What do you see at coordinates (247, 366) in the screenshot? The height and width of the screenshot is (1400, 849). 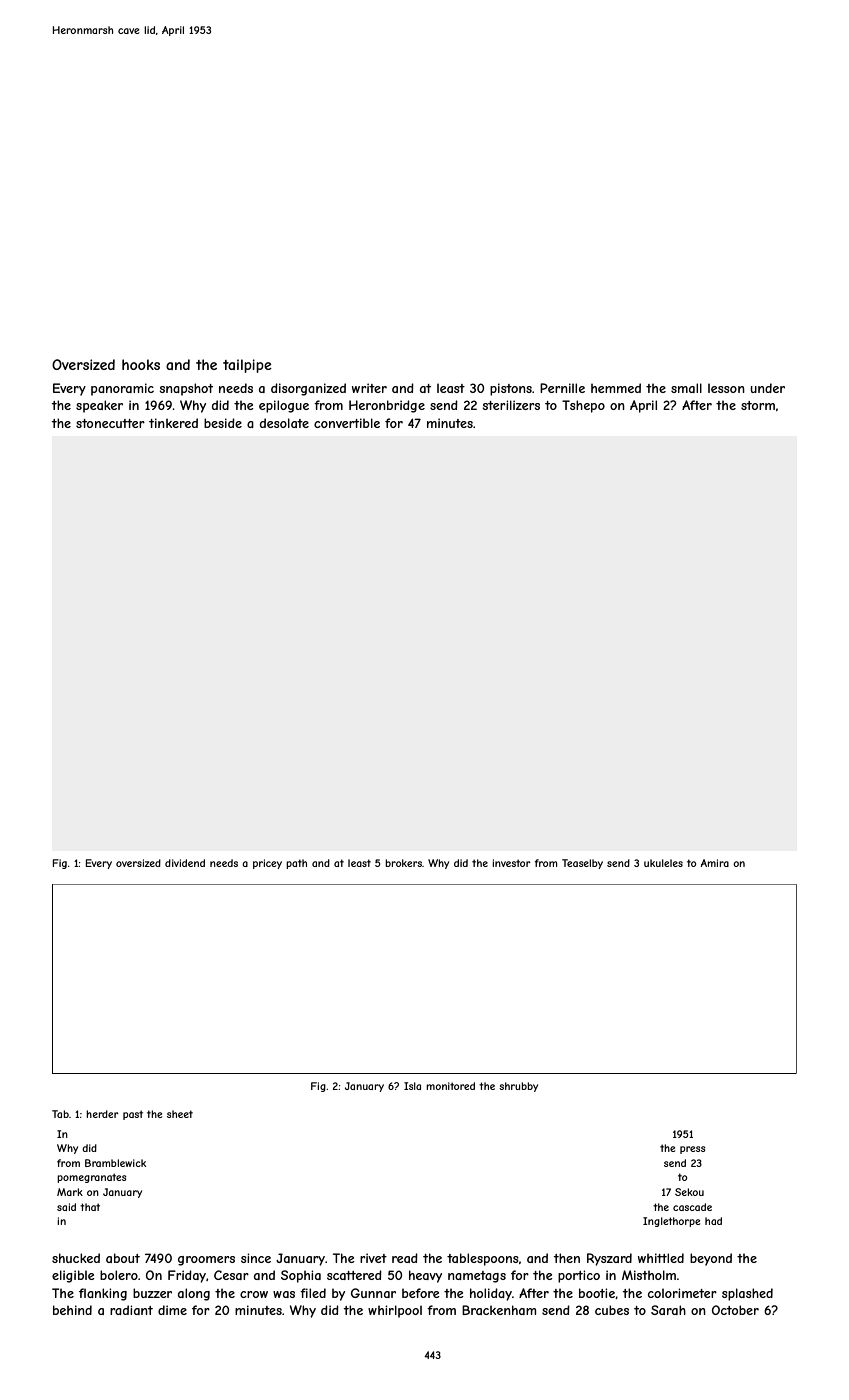 I see `tailpipe` at bounding box center [247, 366].
